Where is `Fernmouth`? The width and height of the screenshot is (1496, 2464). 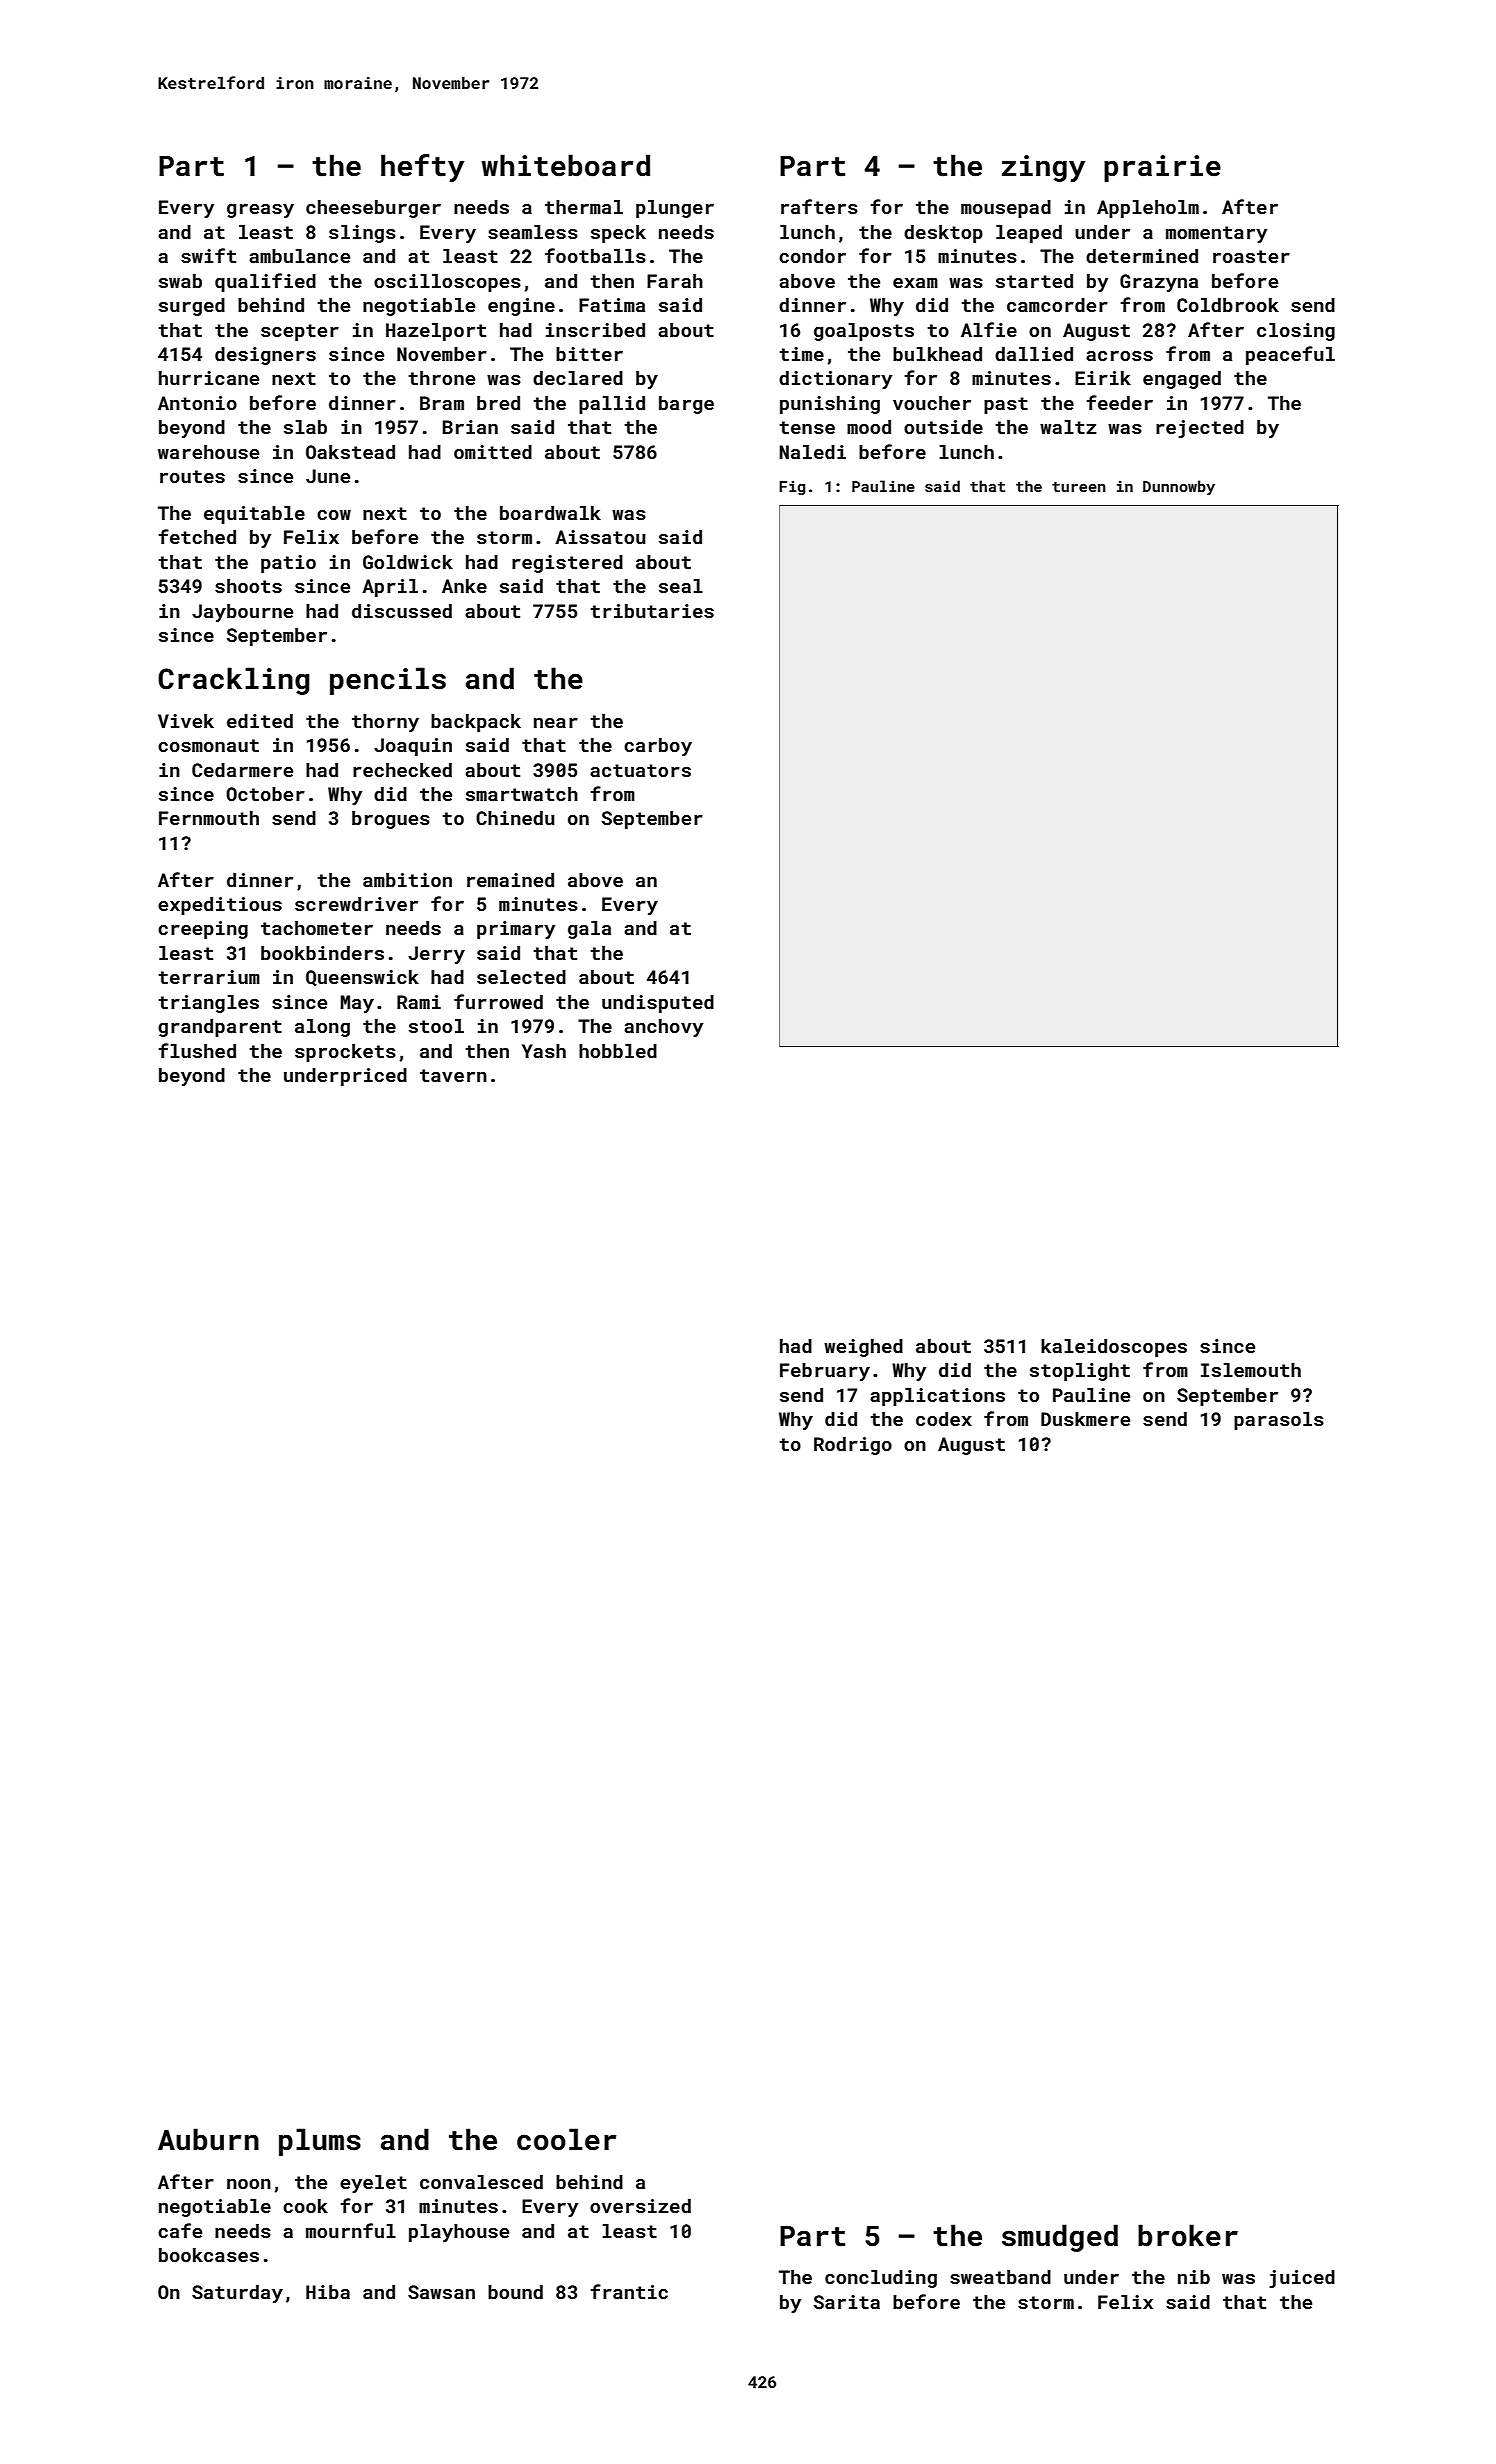 Fernmouth is located at coordinates (209, 818).
